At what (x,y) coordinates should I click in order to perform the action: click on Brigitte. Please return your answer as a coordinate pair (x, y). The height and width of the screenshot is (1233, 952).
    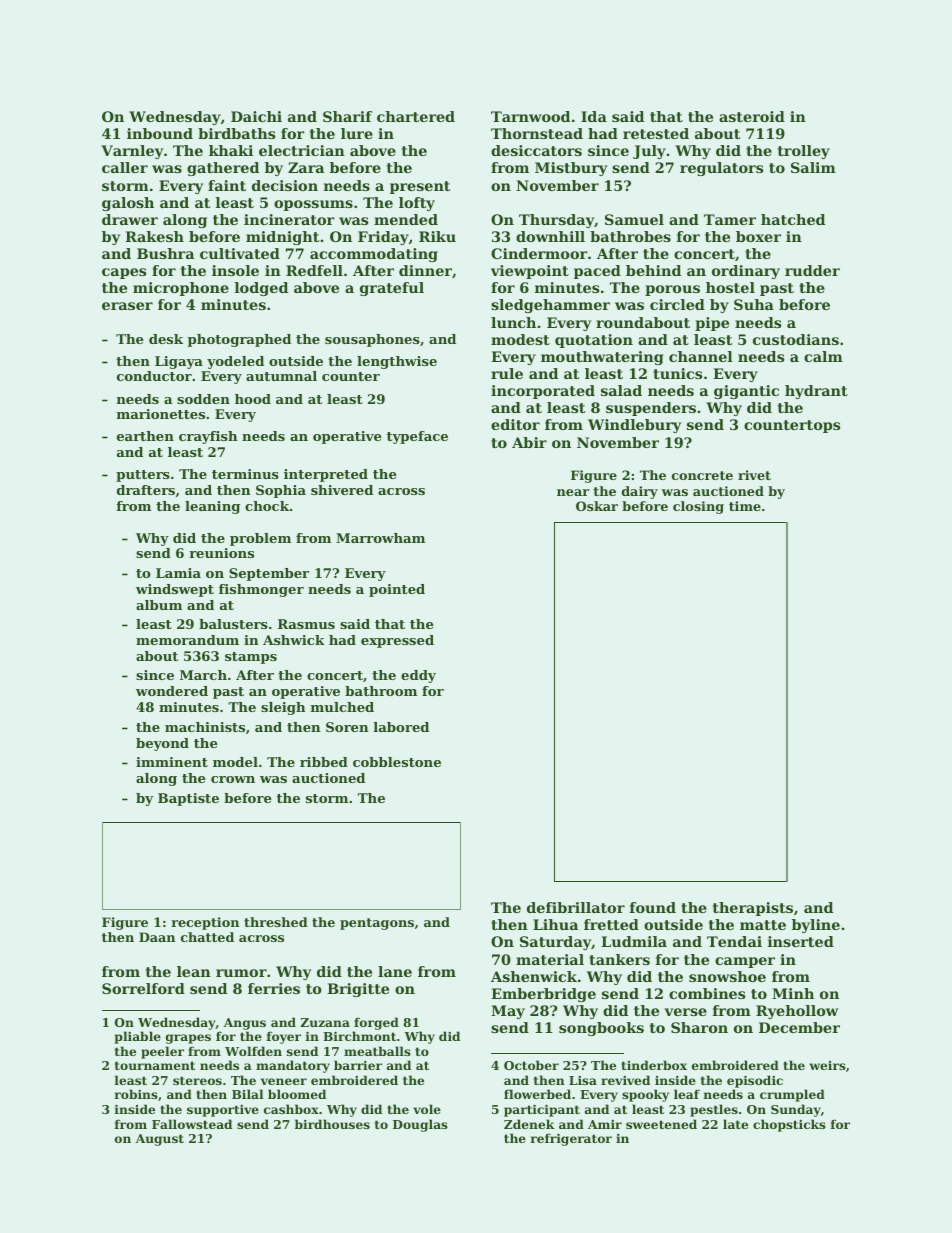
    Looking at the image, I should click on (358, 990).
